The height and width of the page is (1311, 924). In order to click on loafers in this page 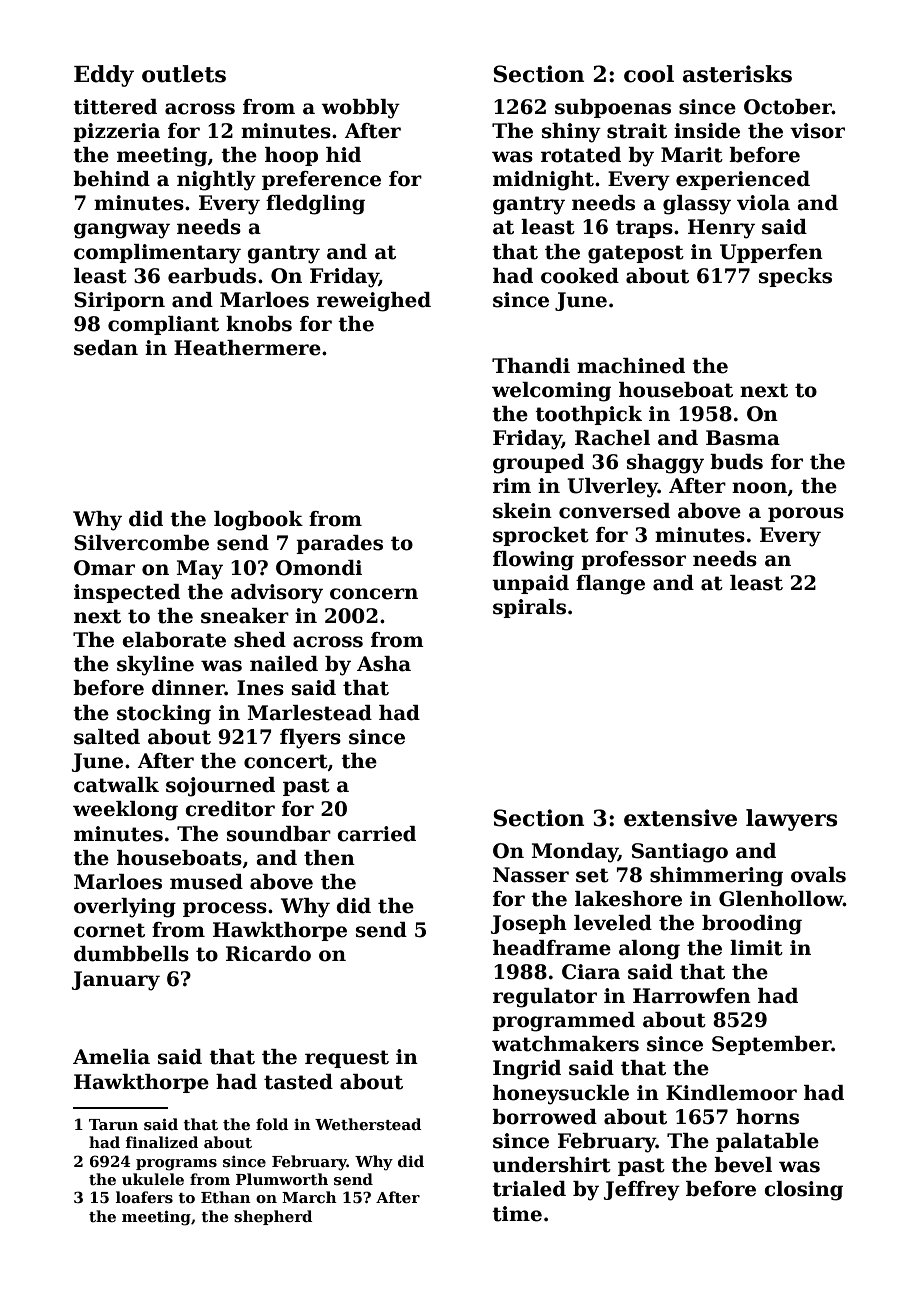, I will do `click(144, 1197)`.
